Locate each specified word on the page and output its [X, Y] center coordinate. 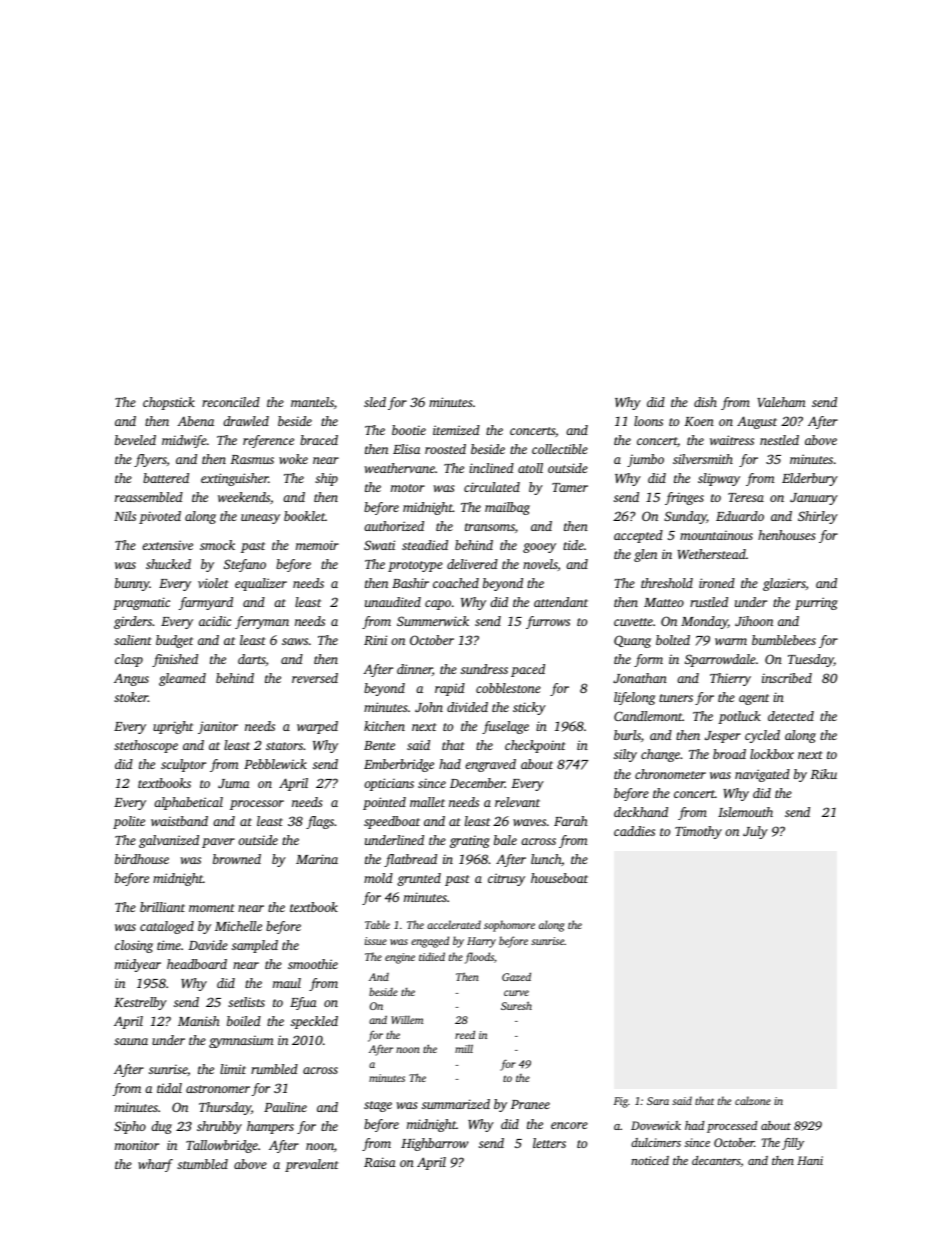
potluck [739, 717]
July [755, 832]
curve [516, 993]
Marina [317, 859]
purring [816, 603]
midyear [138, 965]
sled [375, 402]
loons [648, 421]
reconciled [231, 402]
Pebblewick [275, 764]
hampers [270, 1127]
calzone [753, 1100]
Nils [125, 516]
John [429, 707]
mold [378, 878]
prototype [415, 566]
